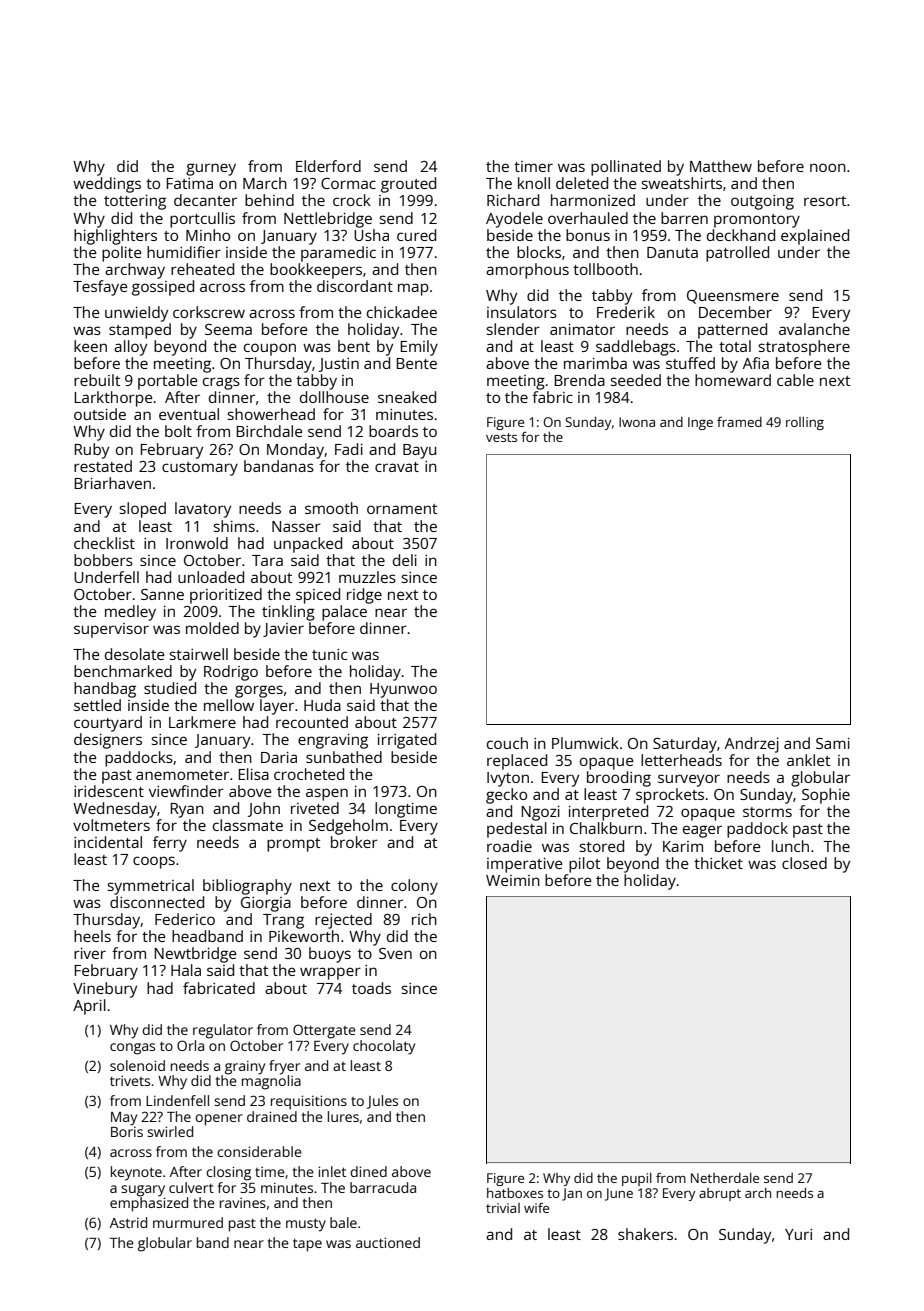  What do you see at coordinates (814, 329) in the screenshot?
I see `avalanche` at bounding box center [814, 329].
